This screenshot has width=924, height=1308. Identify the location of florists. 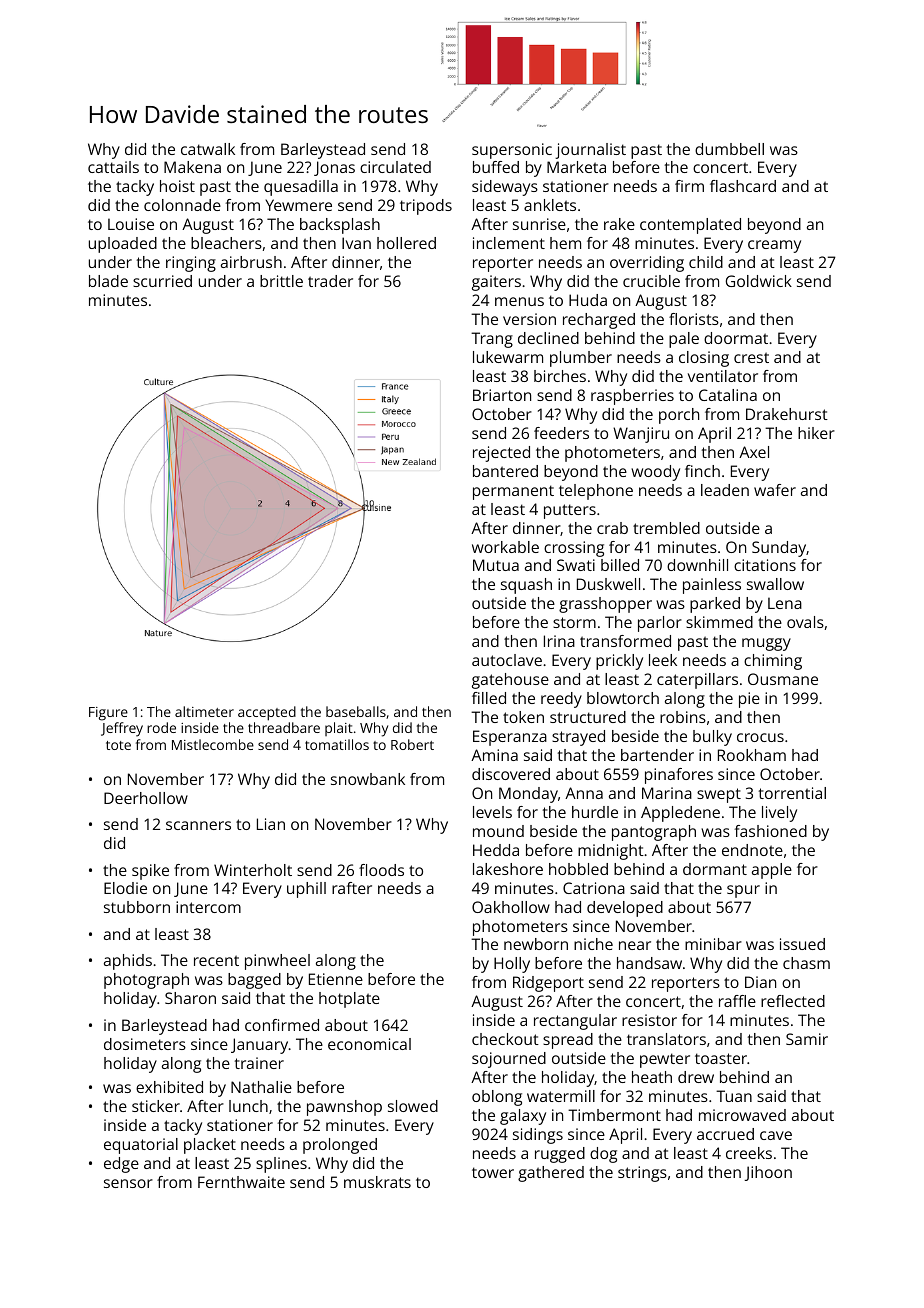
(694, 319).
